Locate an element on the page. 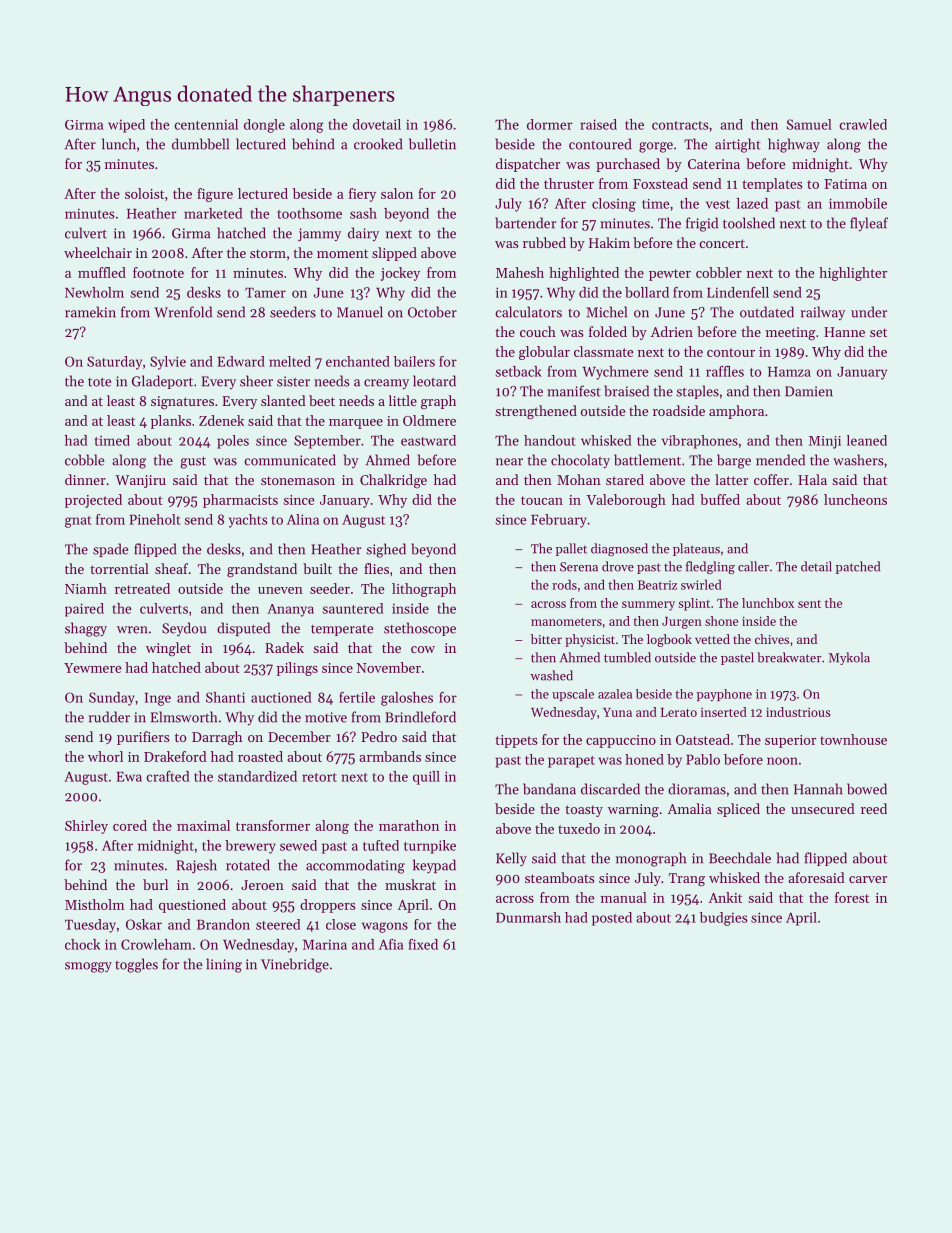 The image size is (952, 1233). physicist is located at coordinates (590, 640).
